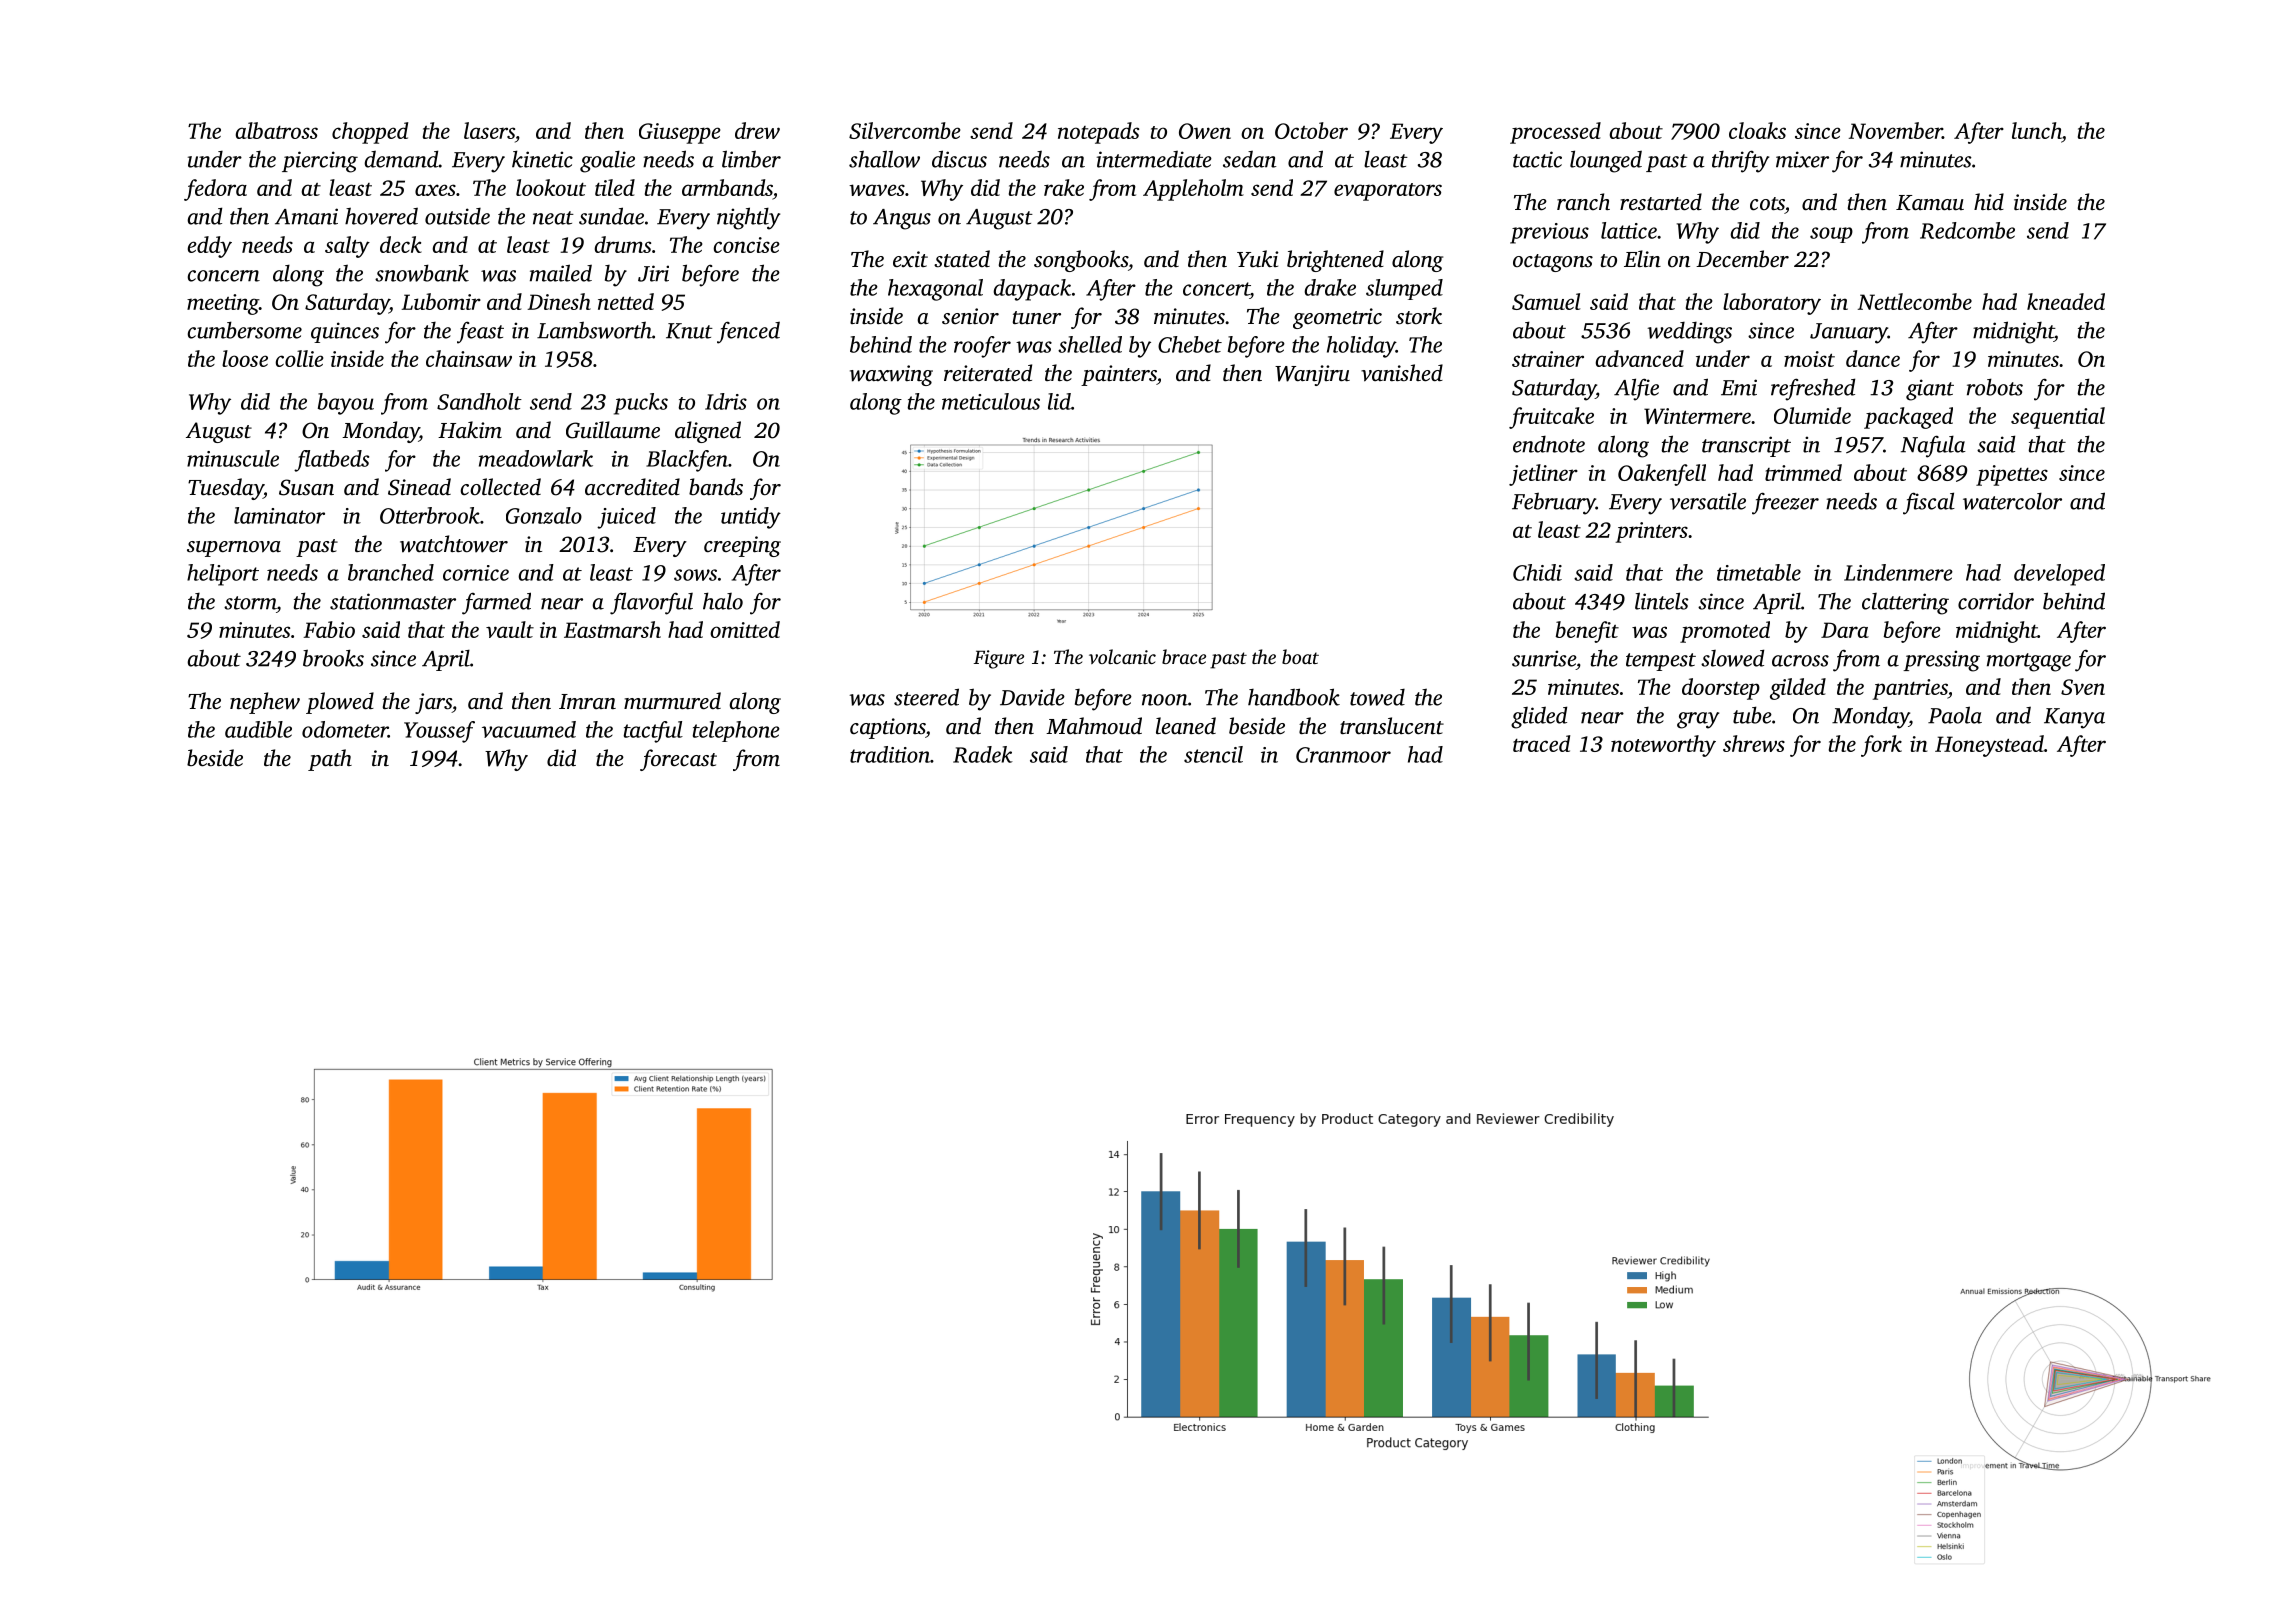 The height and width of the image is (1620, 2292). What do you see at coordinates (215, 190) in the image?
I see `fedora` at bounding box center [215, 190].
